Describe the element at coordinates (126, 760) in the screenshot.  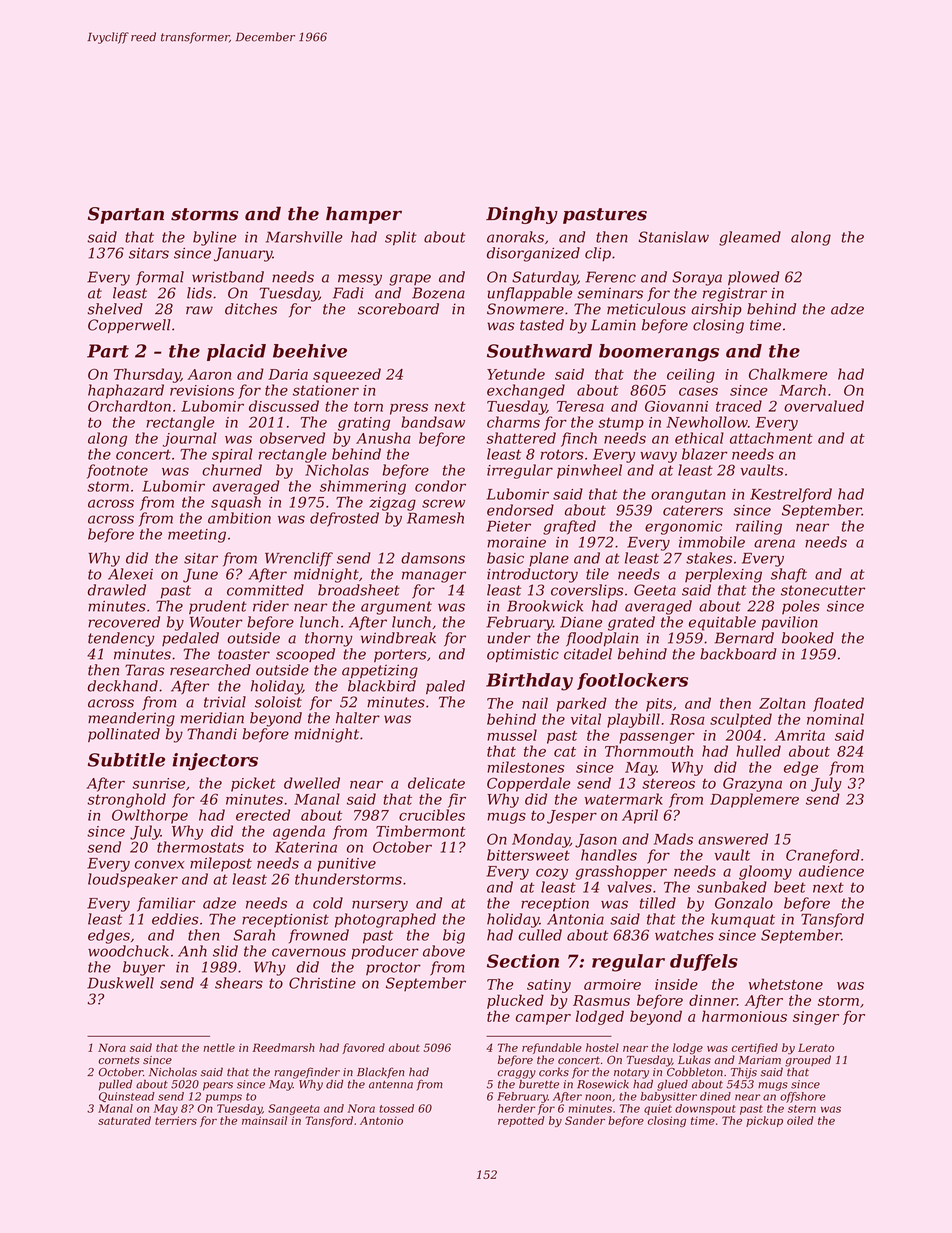
I see `Subtitle` at that location.
